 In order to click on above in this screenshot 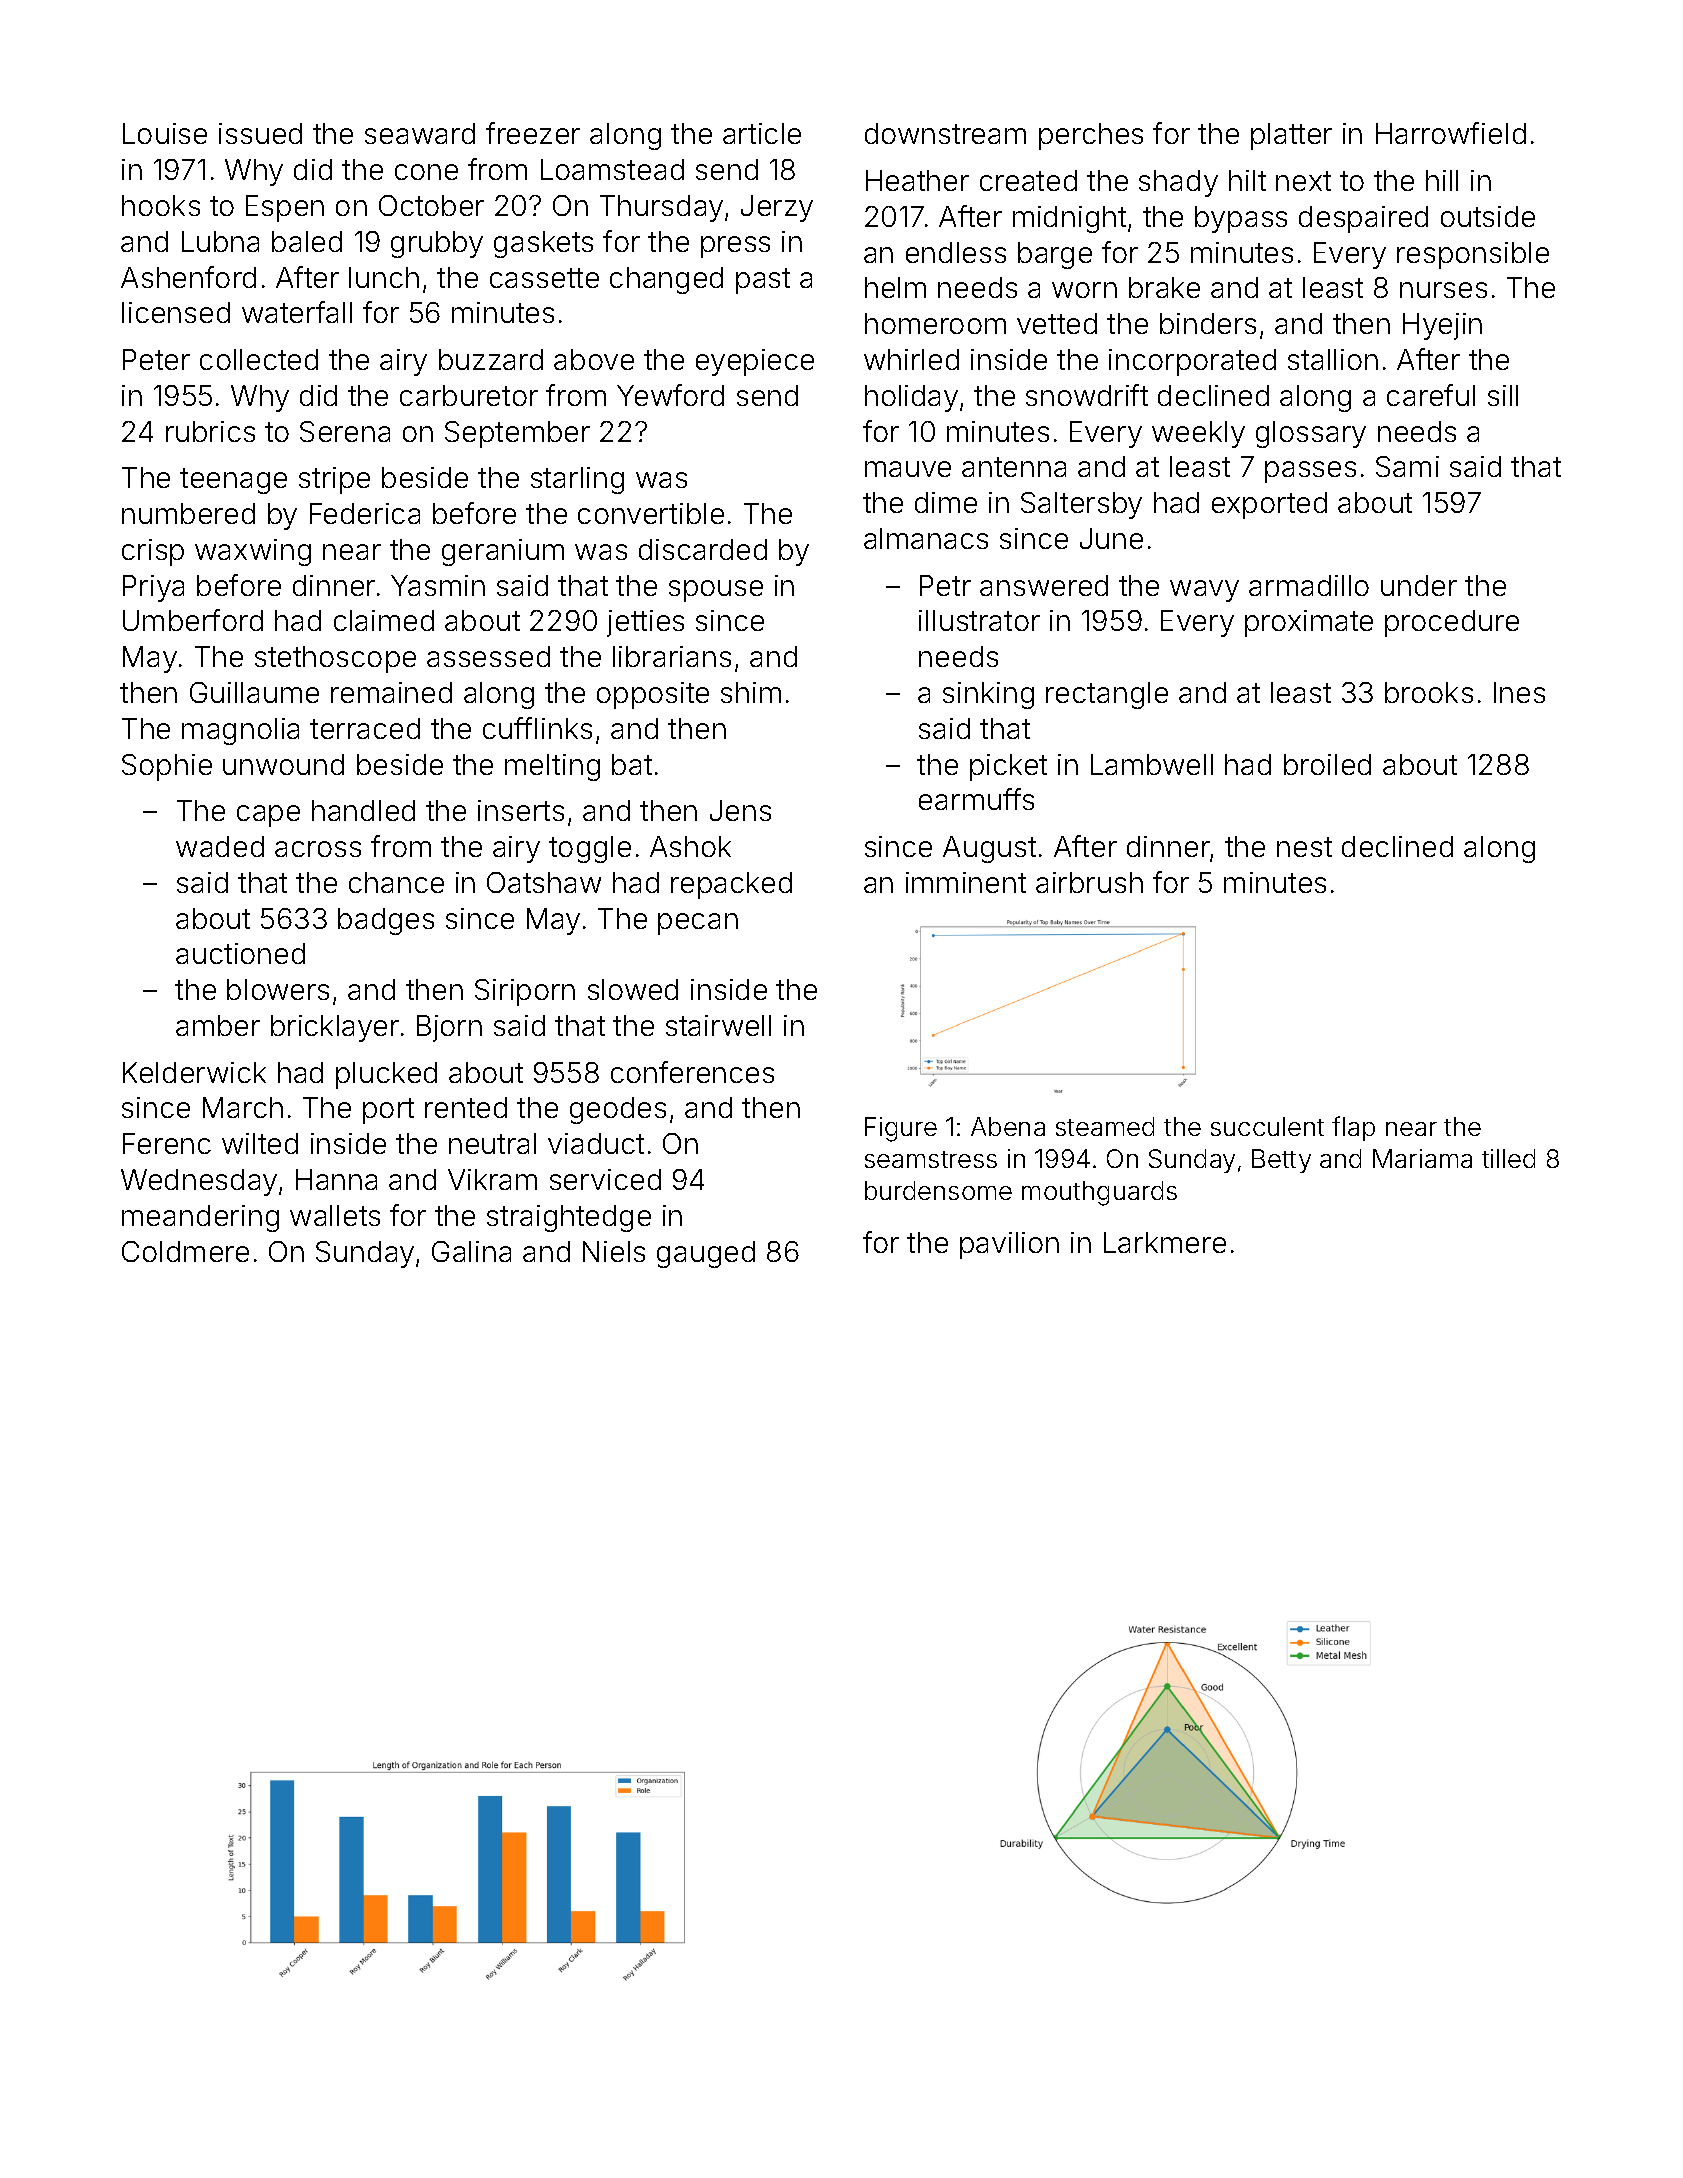, I will do `click(594, 359)`.
